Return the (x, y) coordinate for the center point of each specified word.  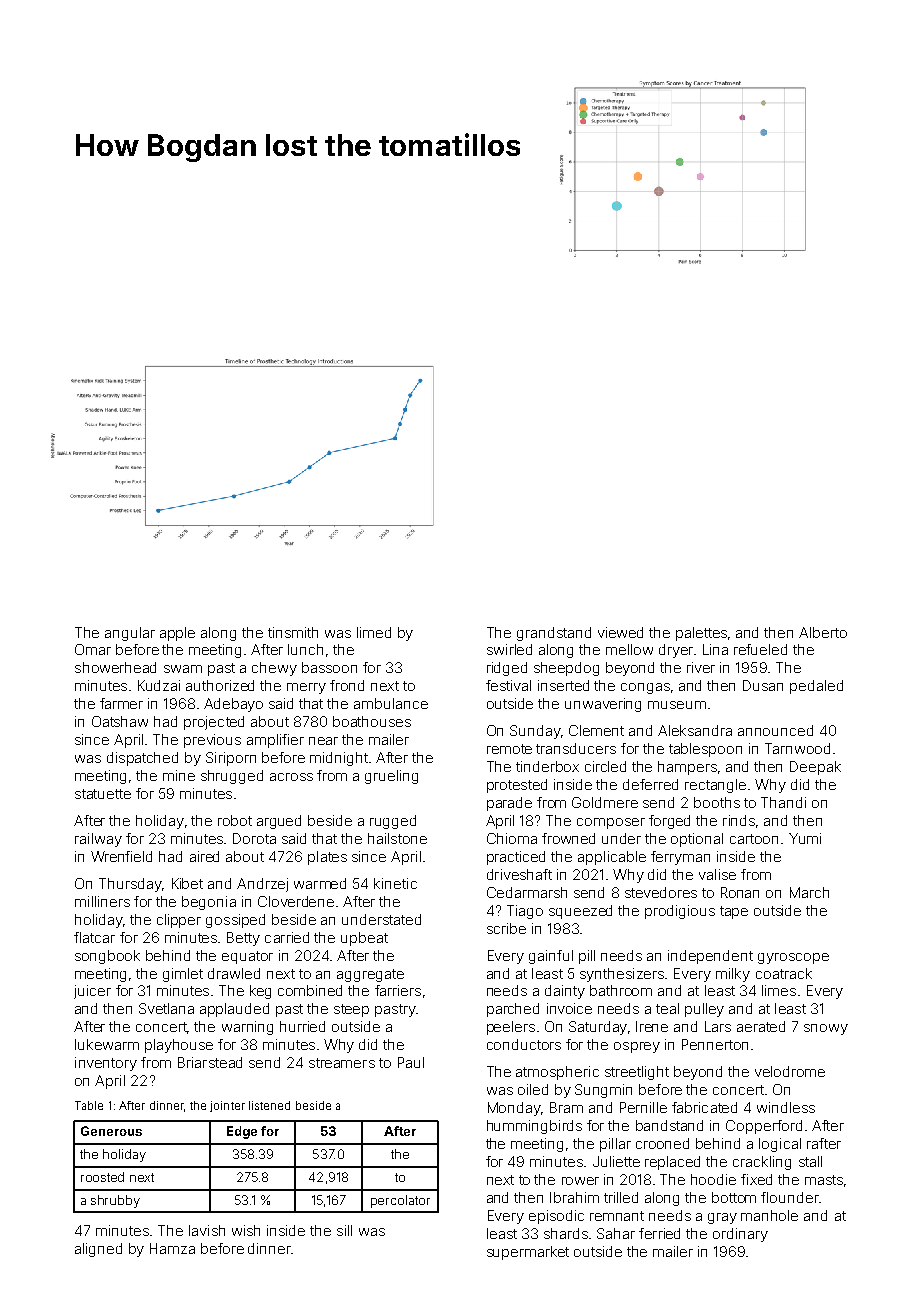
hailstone (397, 838)
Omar (93, 649)
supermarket (528, 1253)
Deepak (815, 768)
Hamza (172, 1248)
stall (810, 1161)
